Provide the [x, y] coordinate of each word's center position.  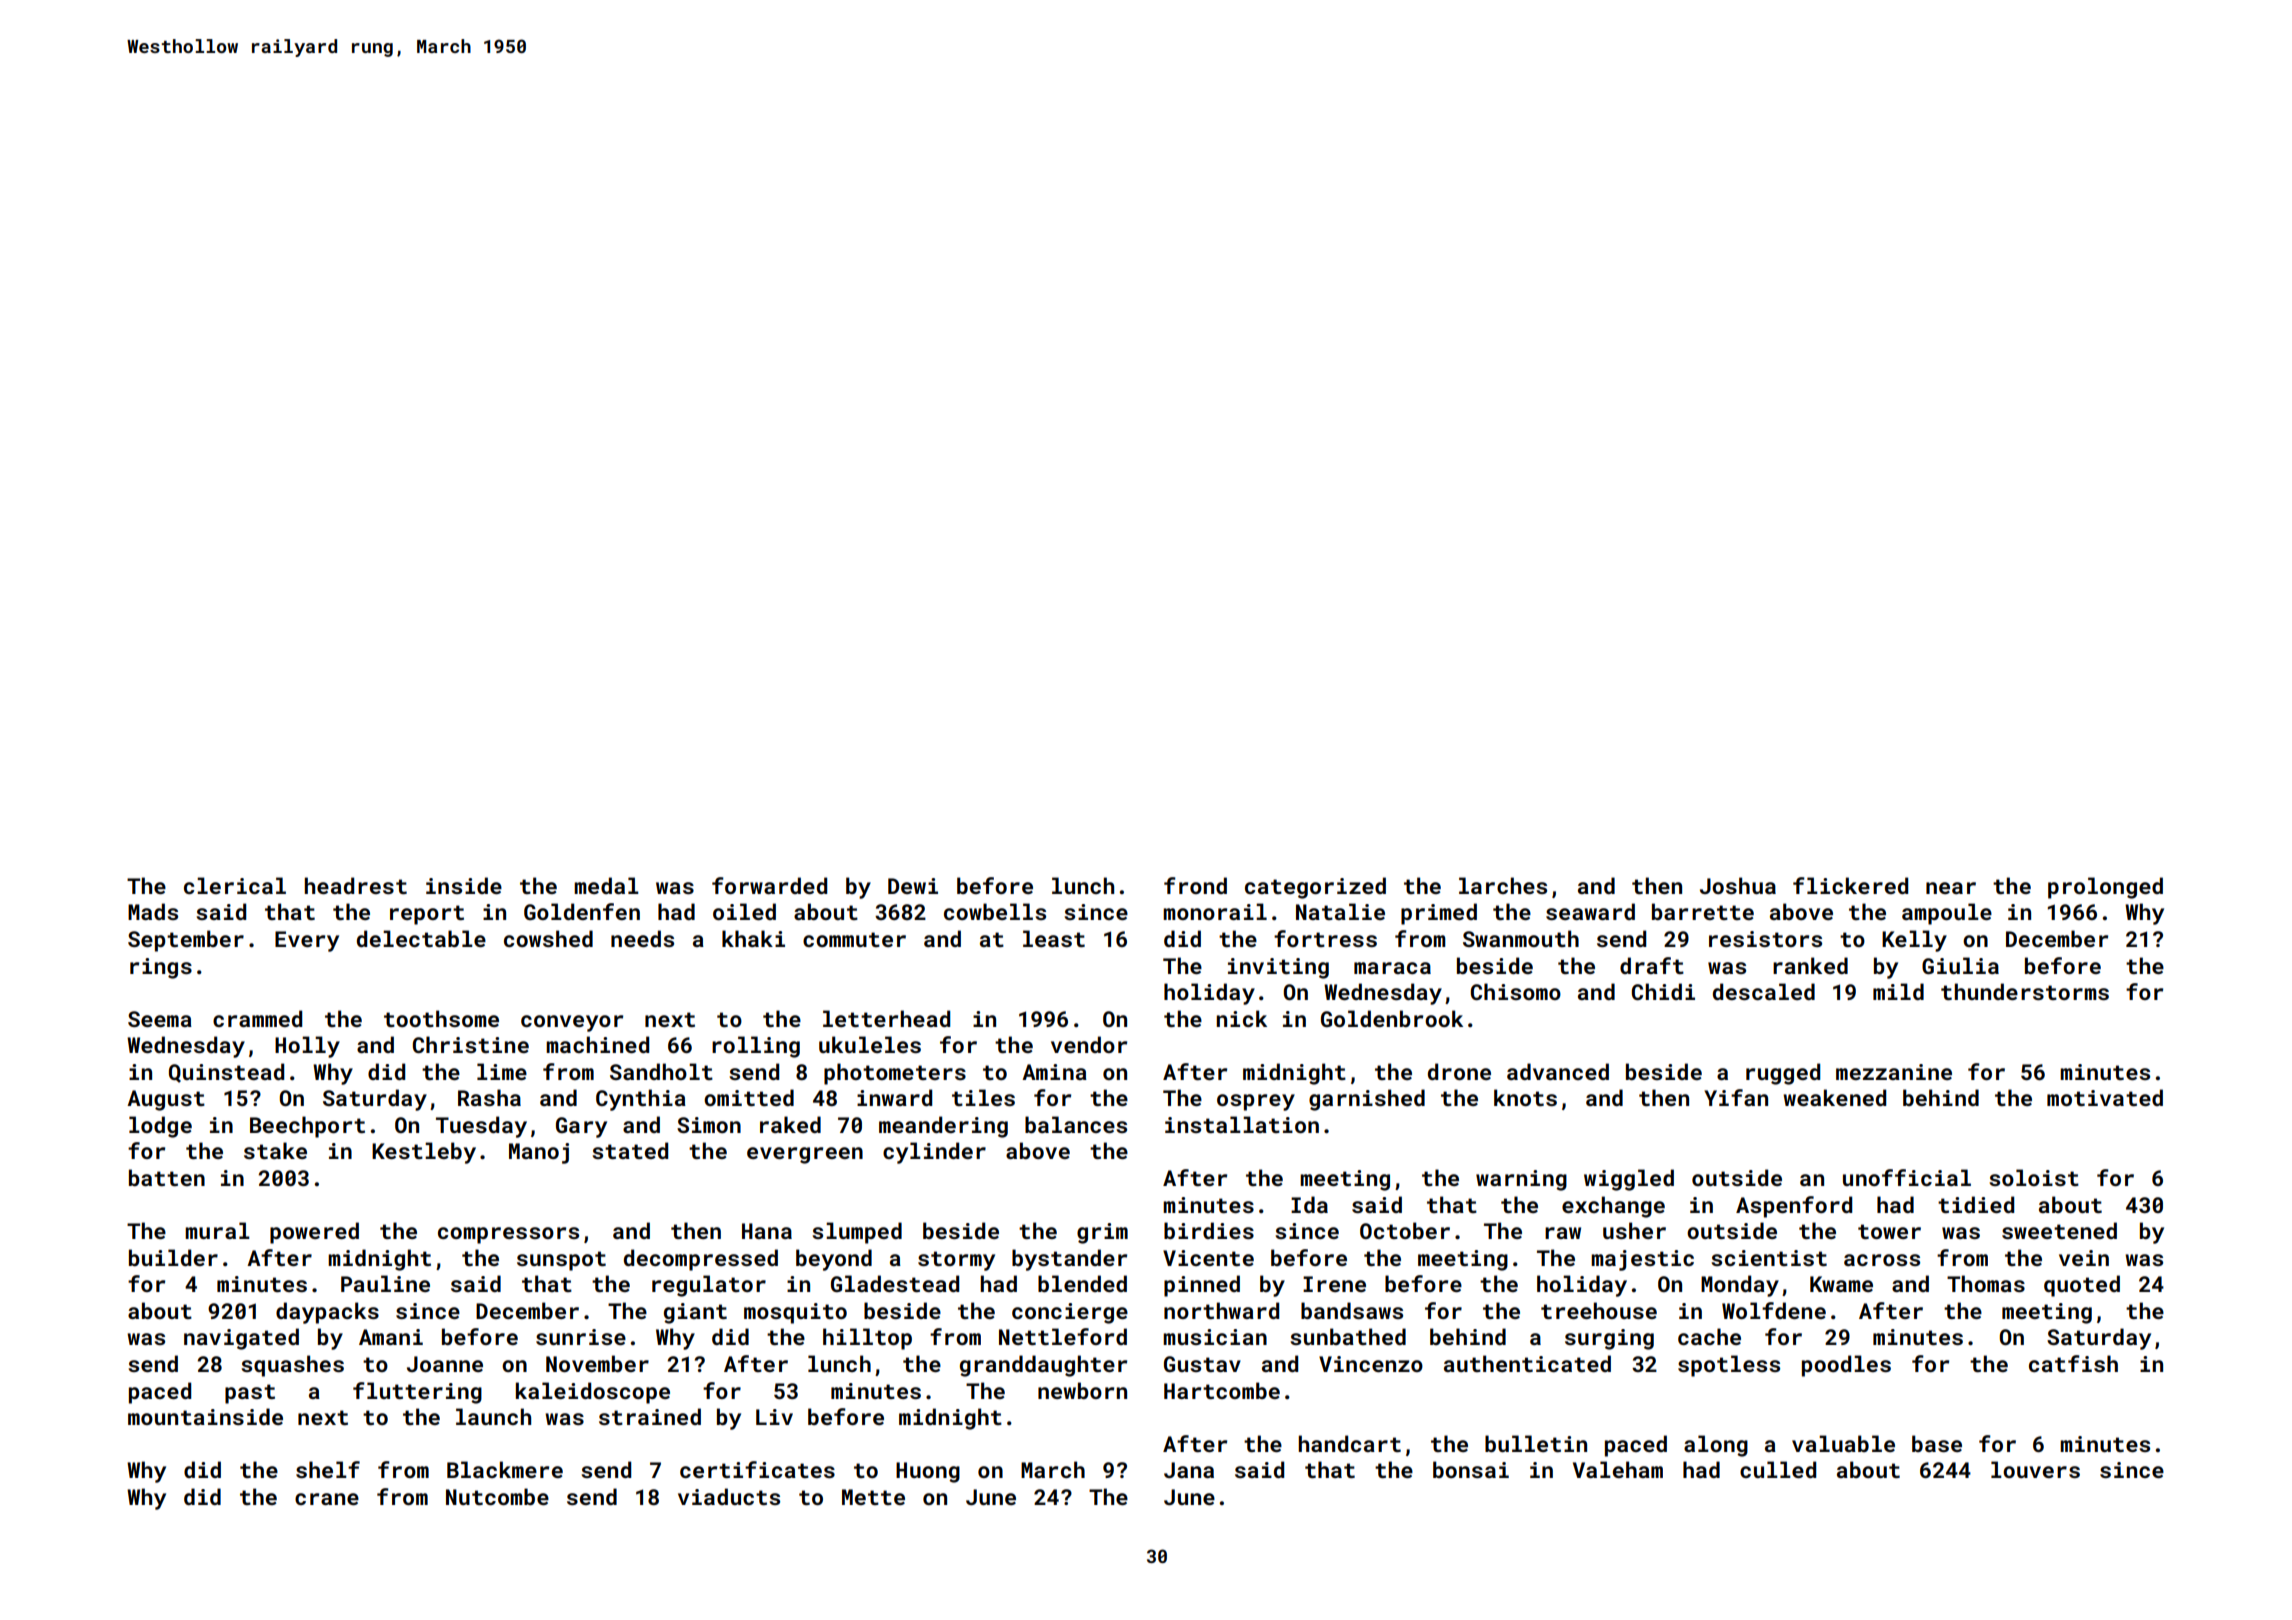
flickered [1850, 885]
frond [1195, 885]
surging [1609, 1339]
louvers [2035, 1469]
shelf [328, 1469]
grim [1102, 1233]
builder [173, 1257]
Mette [873, 1497]
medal [606, 885]
